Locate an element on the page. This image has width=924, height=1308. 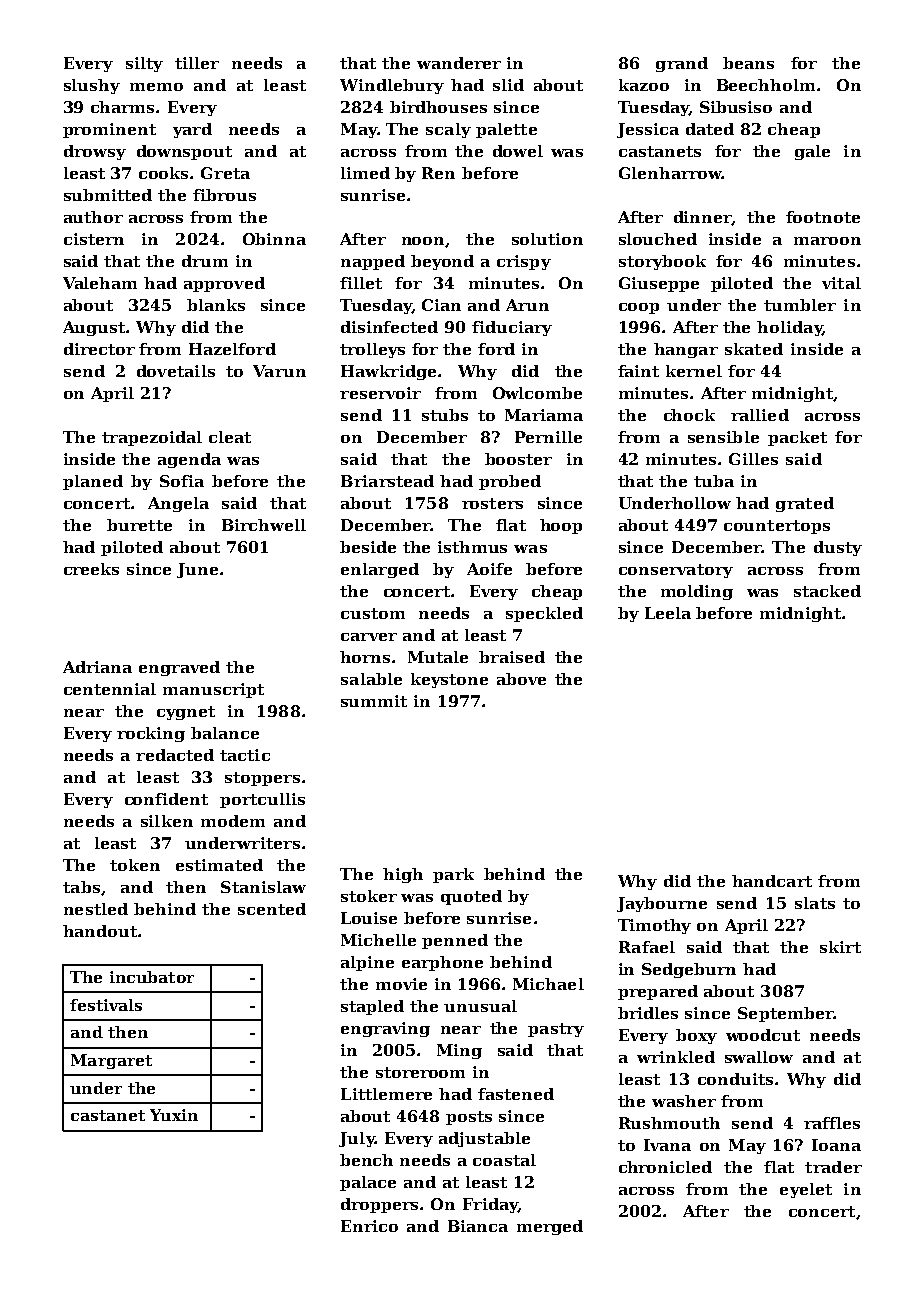
nestled is located at coordinates (96, 909).
